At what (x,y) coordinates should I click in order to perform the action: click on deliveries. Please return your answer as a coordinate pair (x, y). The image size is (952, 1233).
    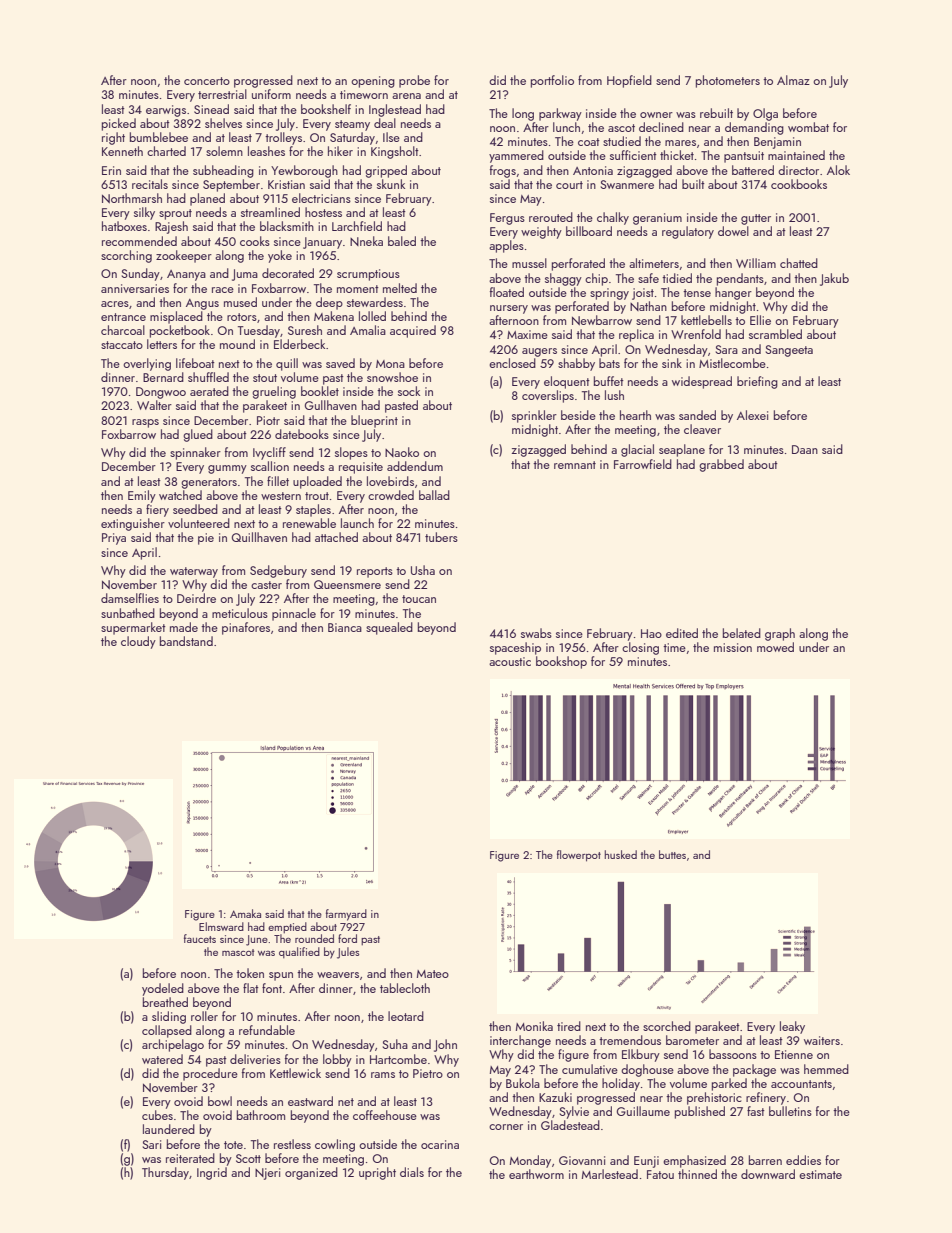
    Looking at the image, I should click on (255, 1059).
